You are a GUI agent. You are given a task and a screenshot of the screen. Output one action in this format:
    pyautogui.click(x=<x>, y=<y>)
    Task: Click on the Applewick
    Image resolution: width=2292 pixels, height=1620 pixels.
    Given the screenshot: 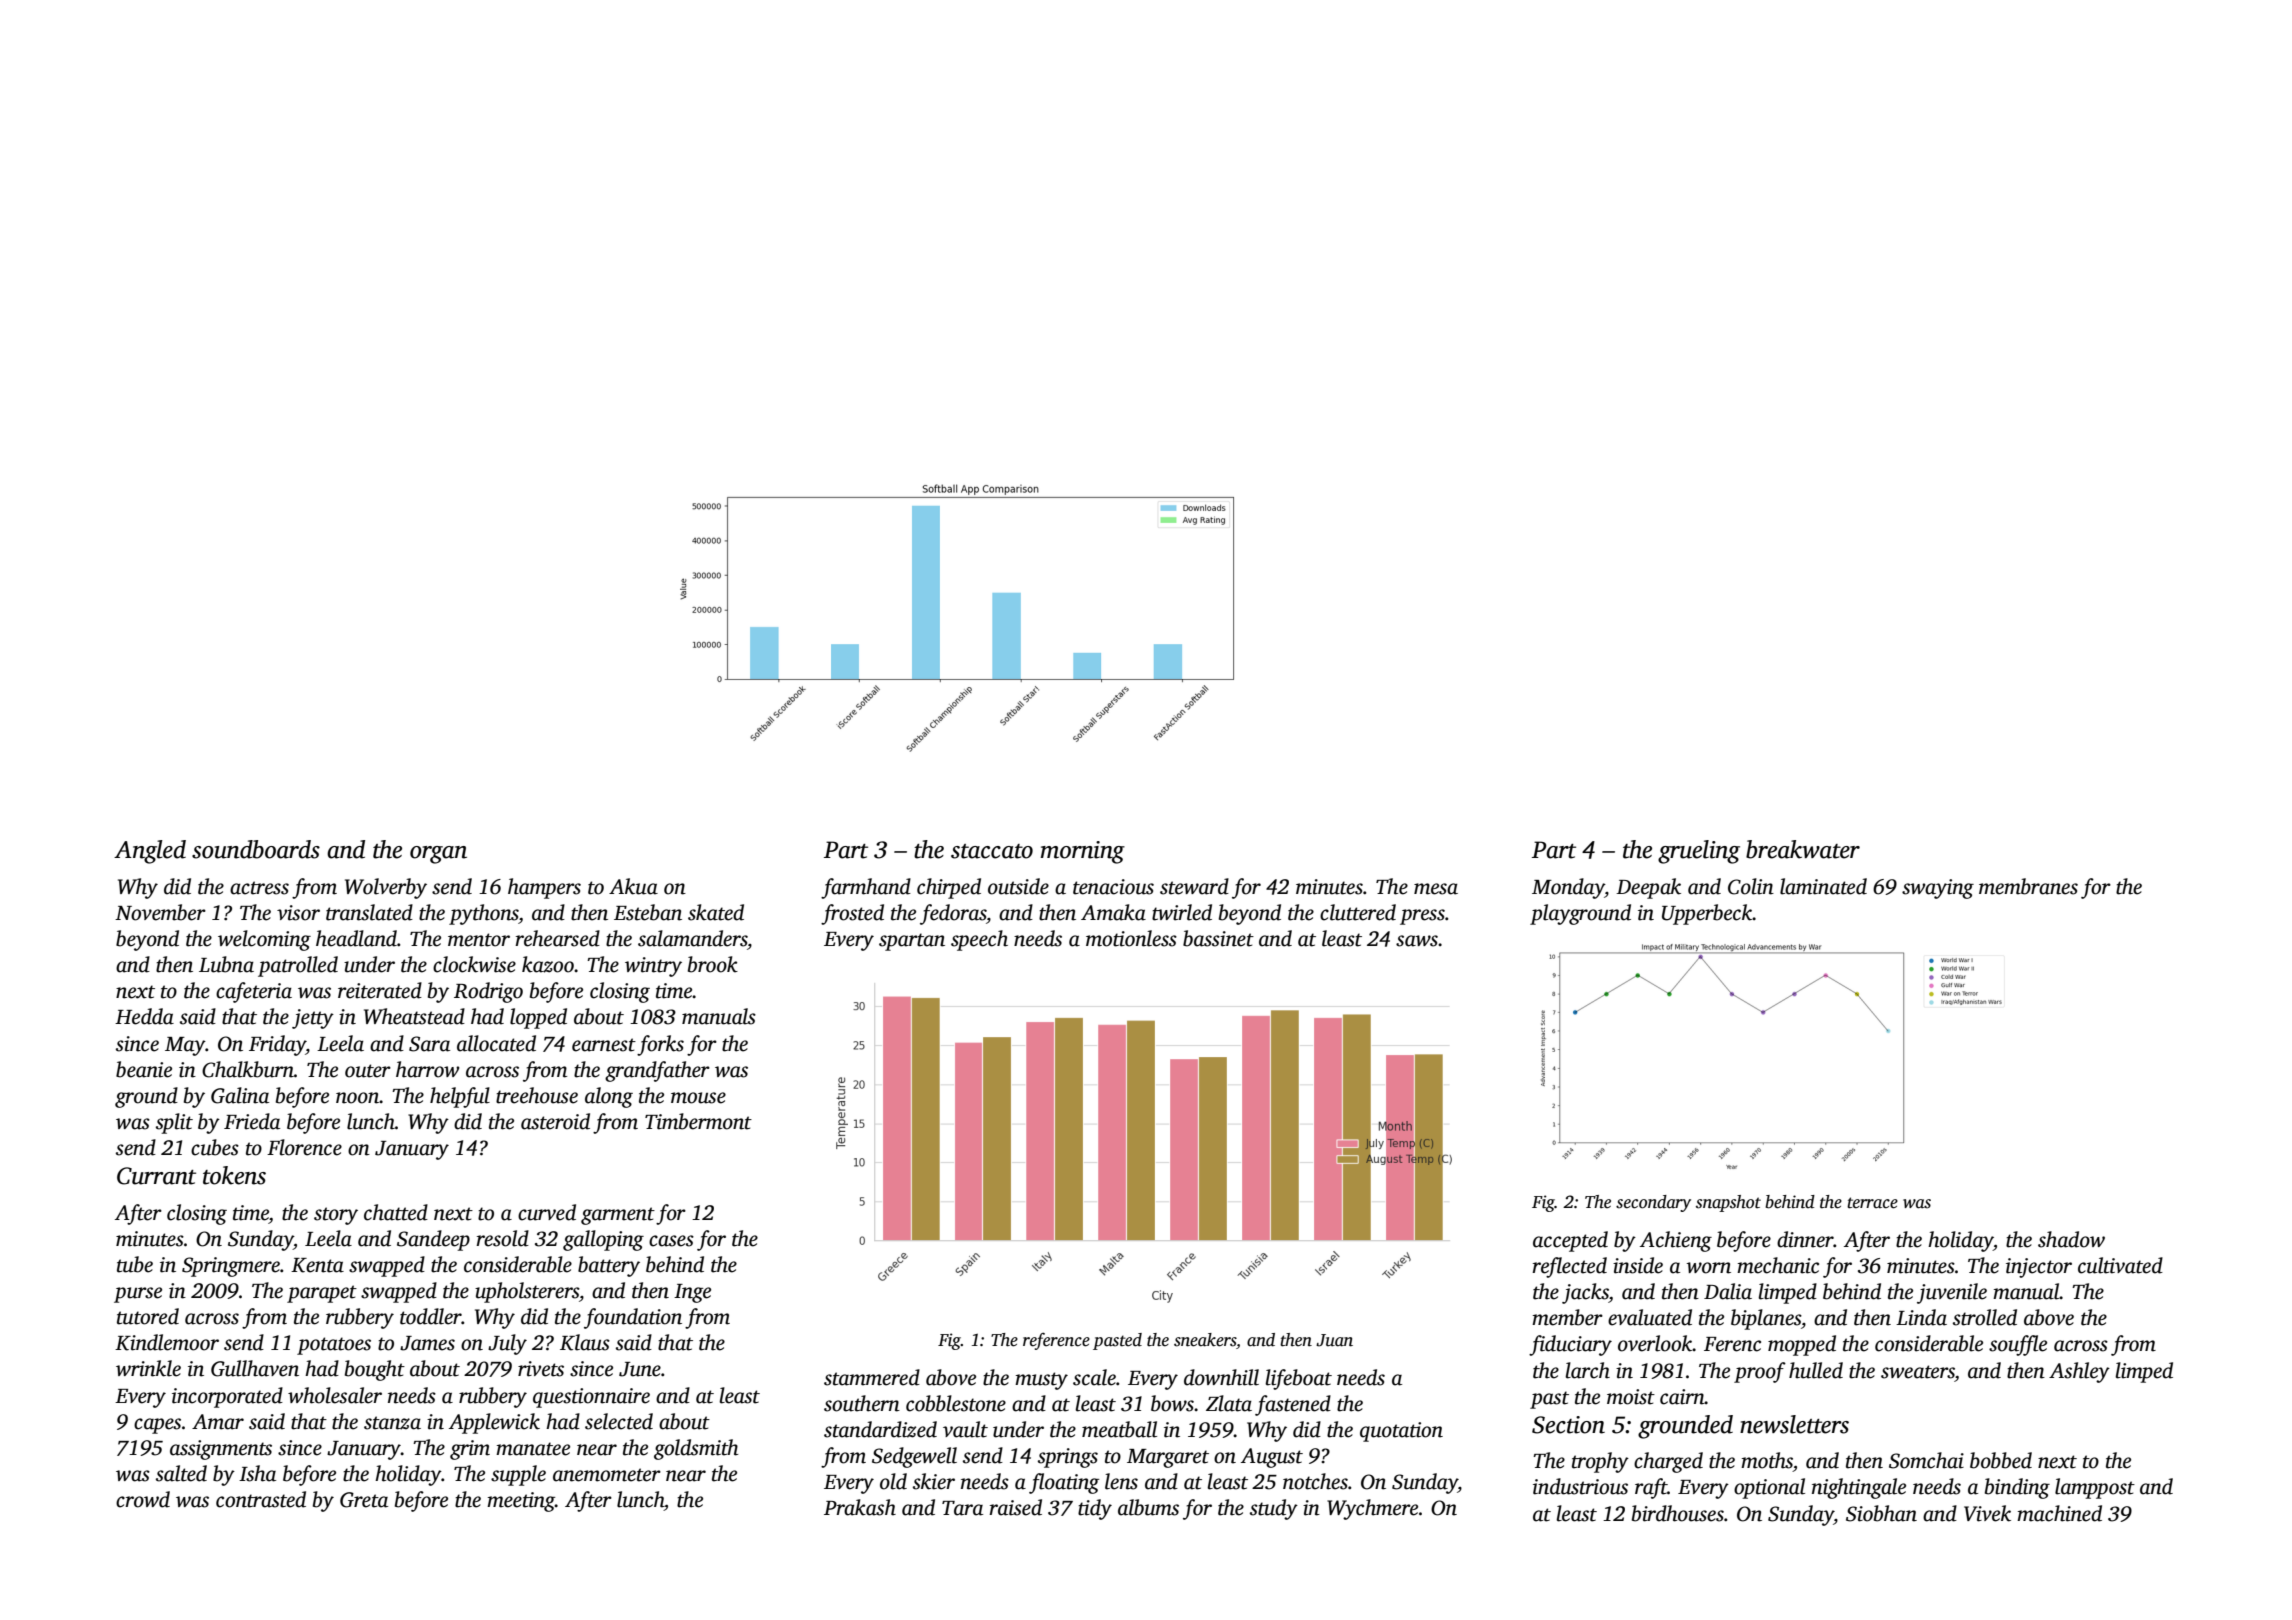 What is the action you would take?
    pyautogui.click(x=494, y=1423)
